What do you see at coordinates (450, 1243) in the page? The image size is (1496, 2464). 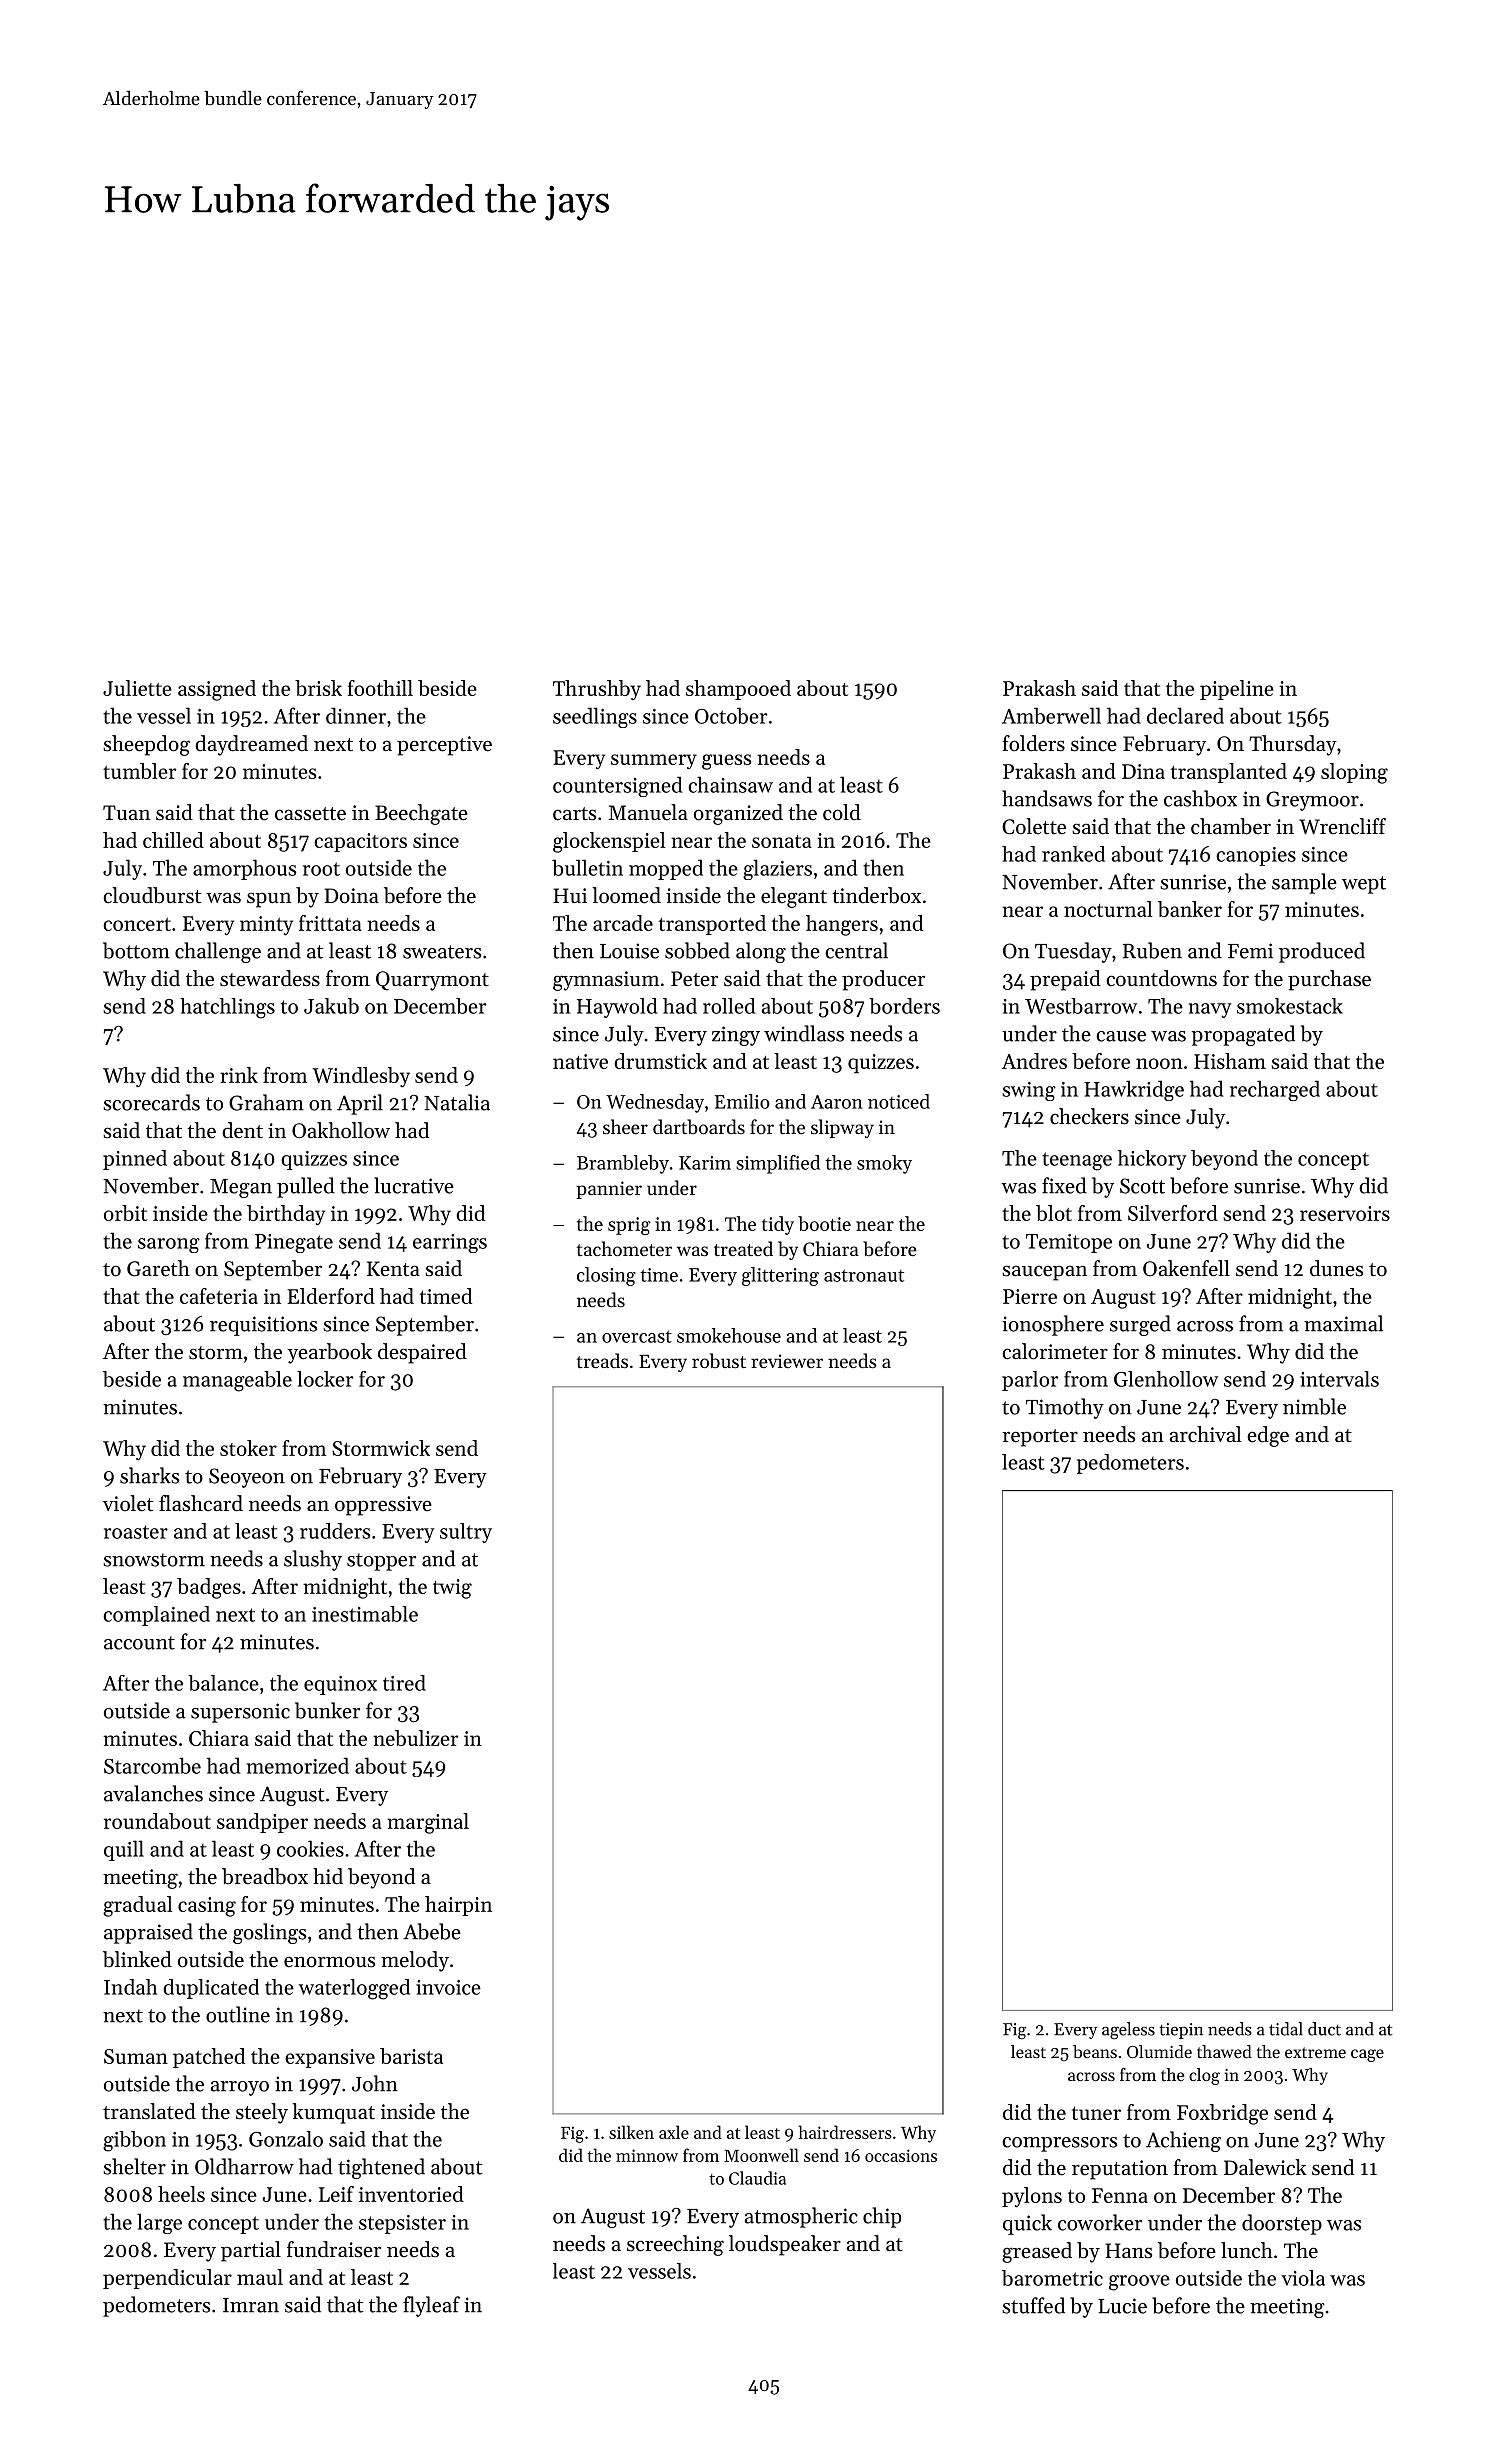 I see `earrings` at bounding box center [450, 1243].
